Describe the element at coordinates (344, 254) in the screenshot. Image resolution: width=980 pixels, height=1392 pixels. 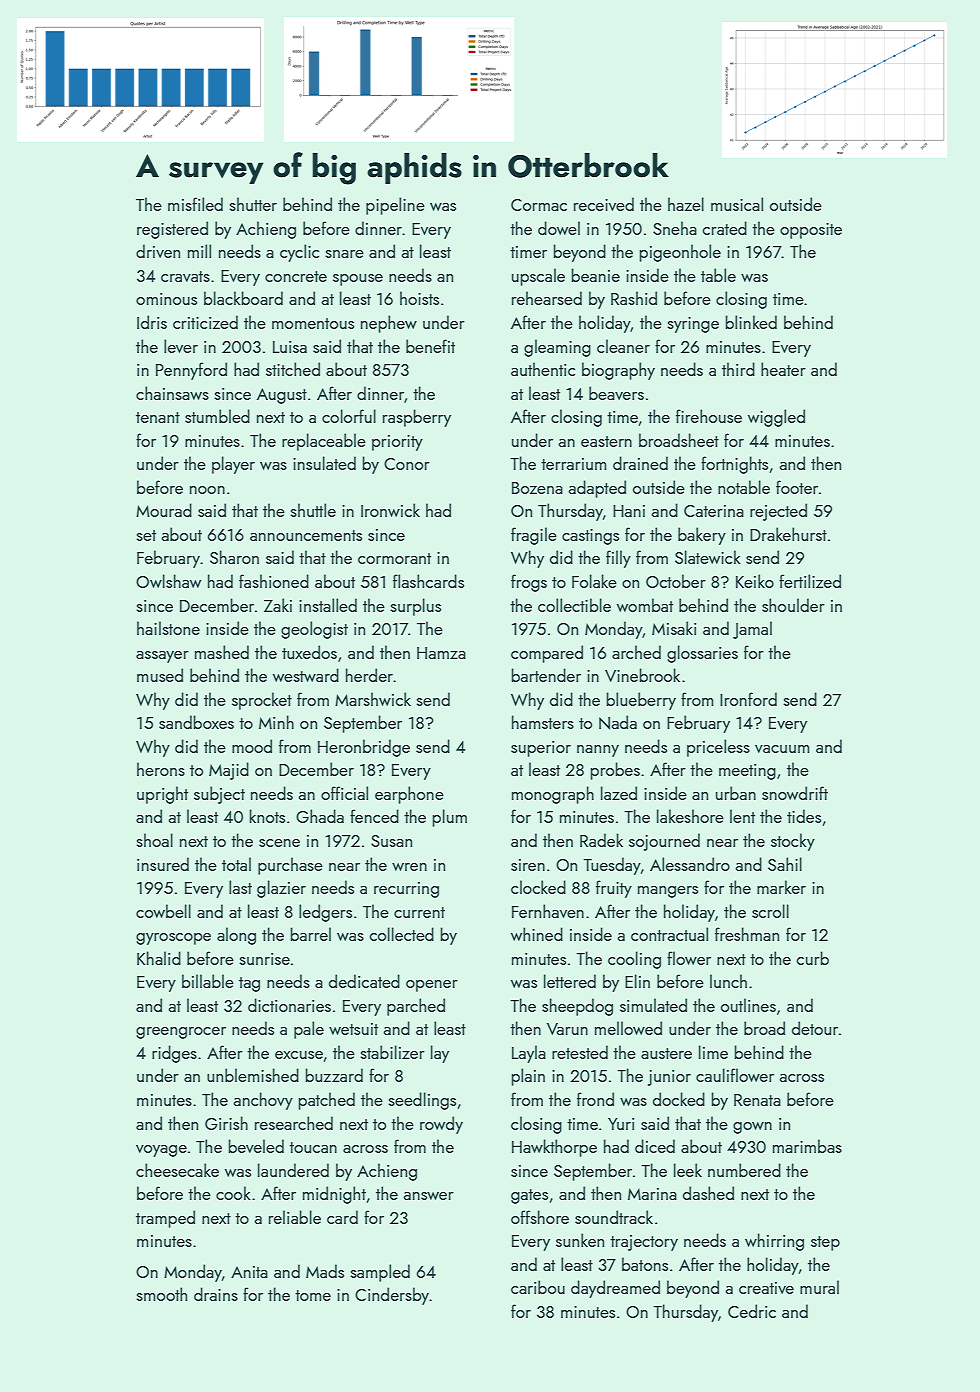
I see `snare` at that location.
